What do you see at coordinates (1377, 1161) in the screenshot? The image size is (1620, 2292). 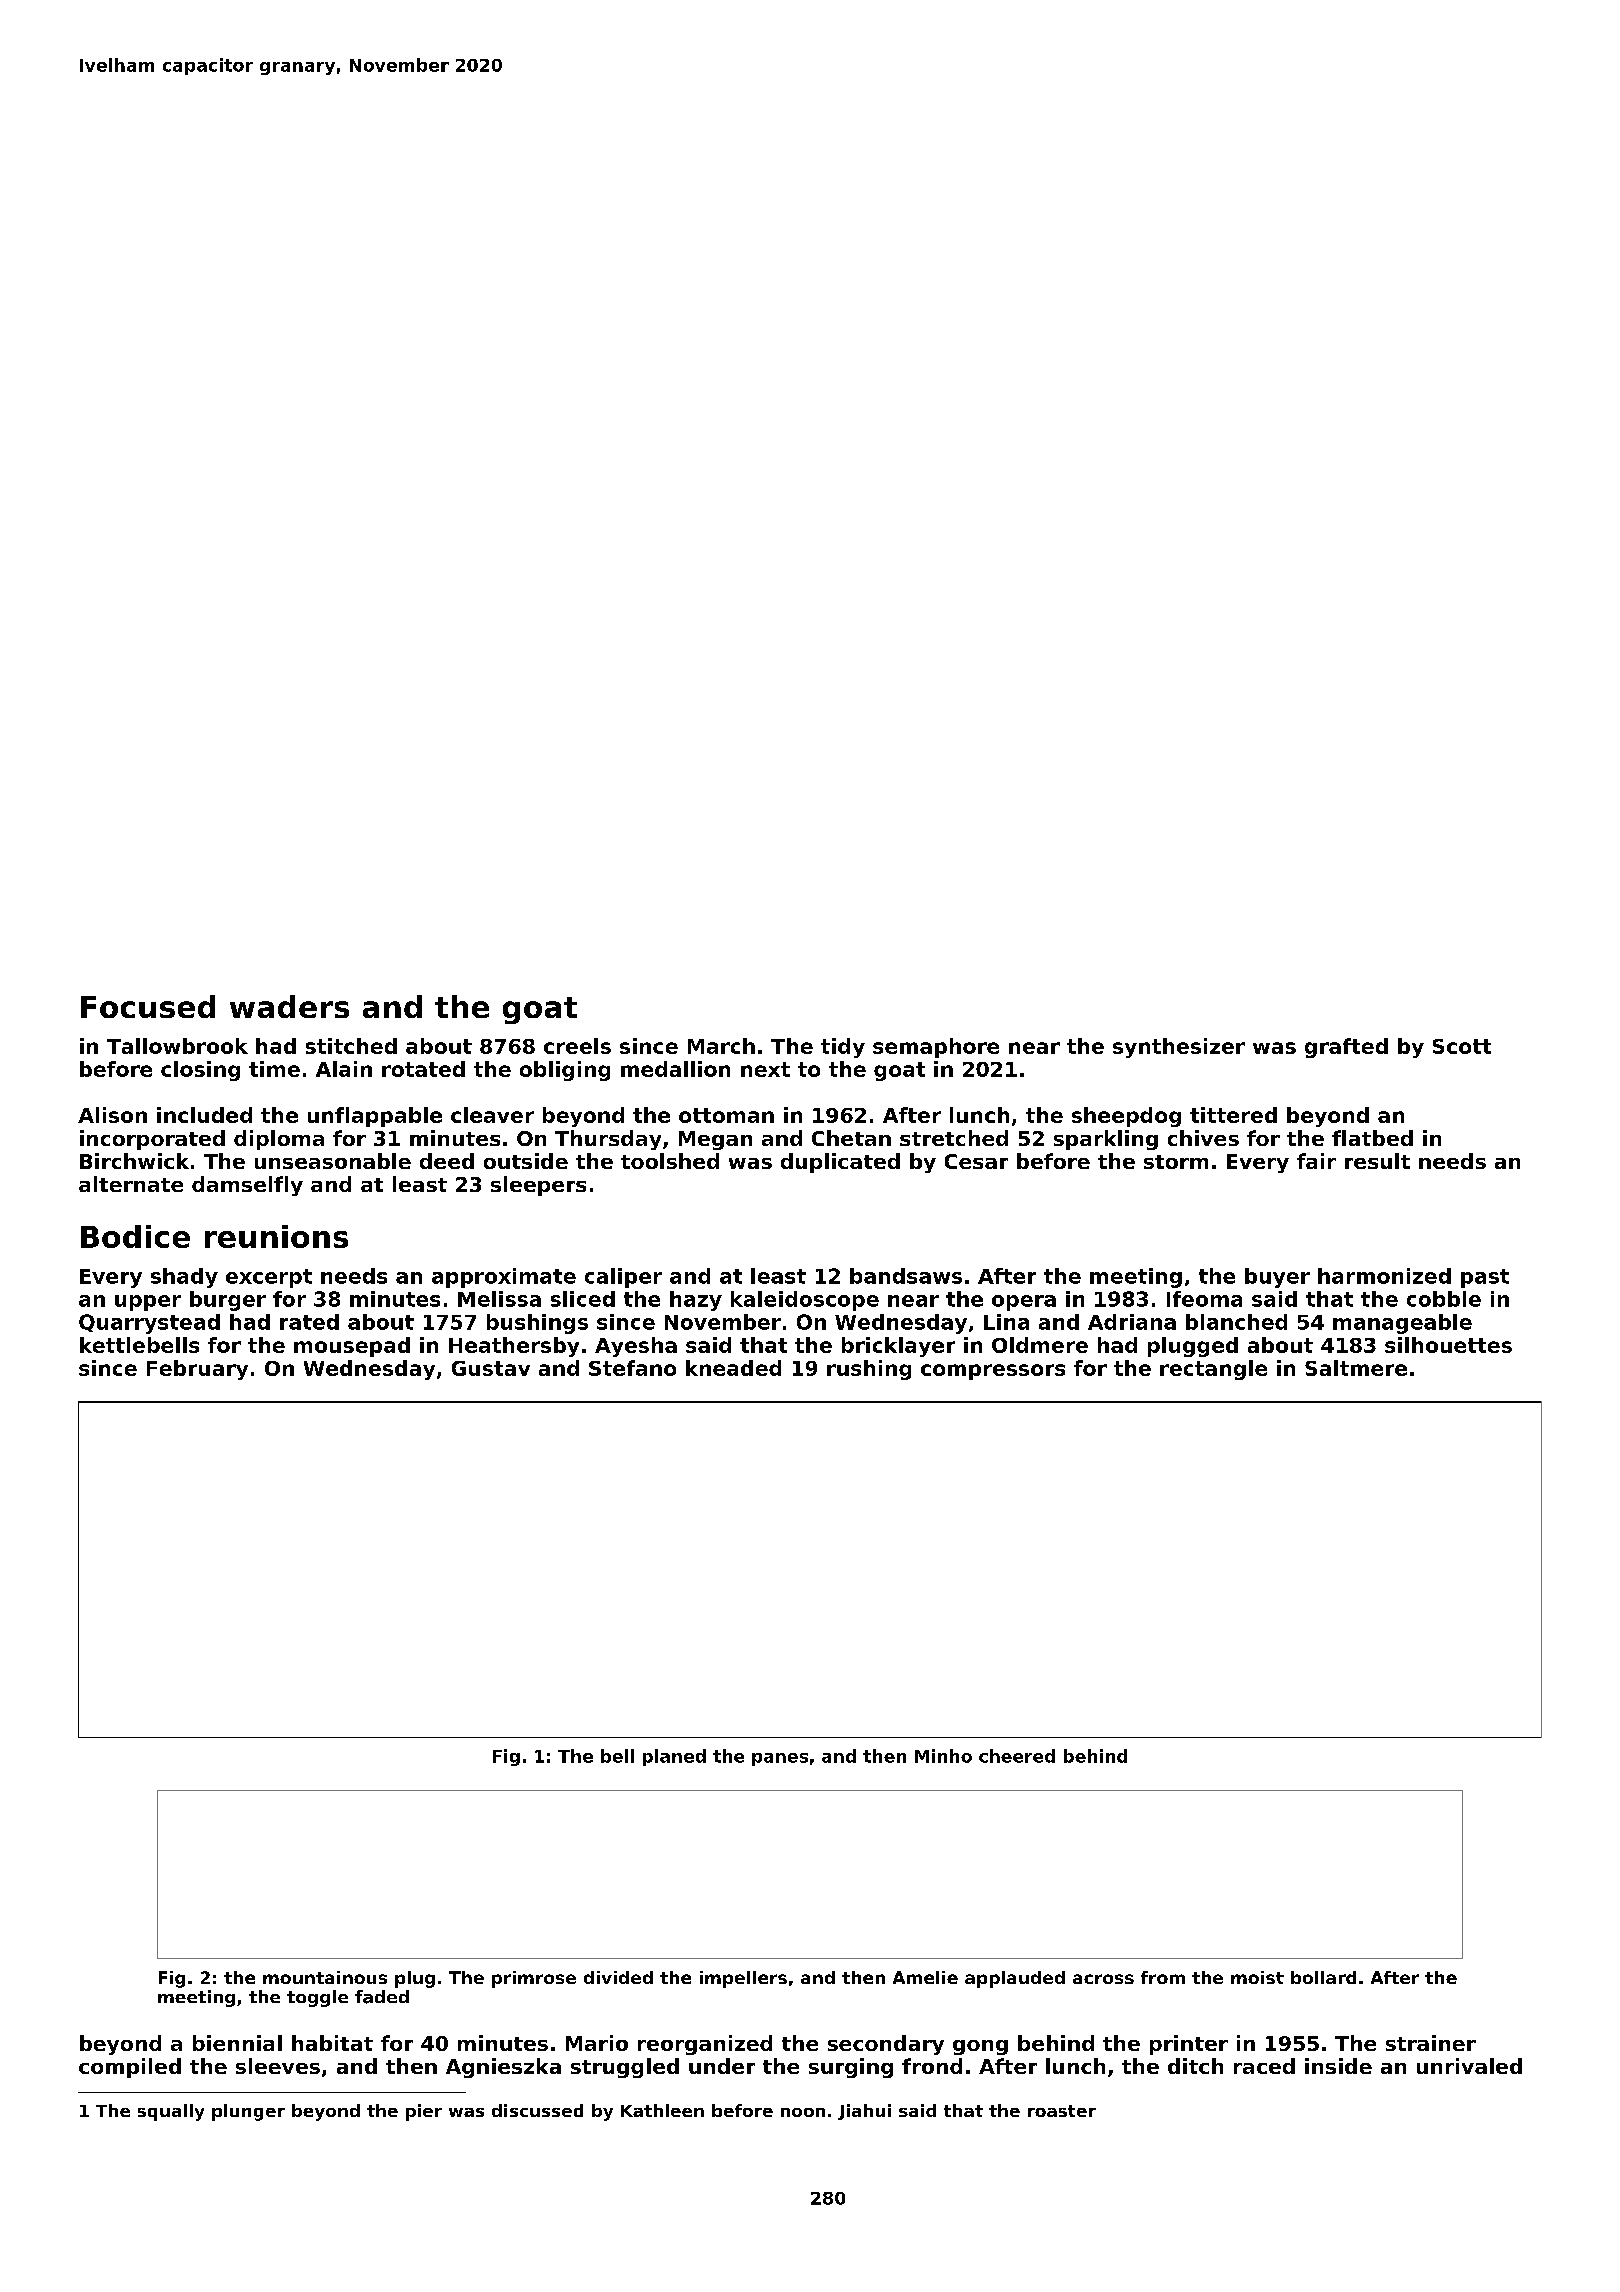 I see `result` at bounding box center [1377, 1161].
